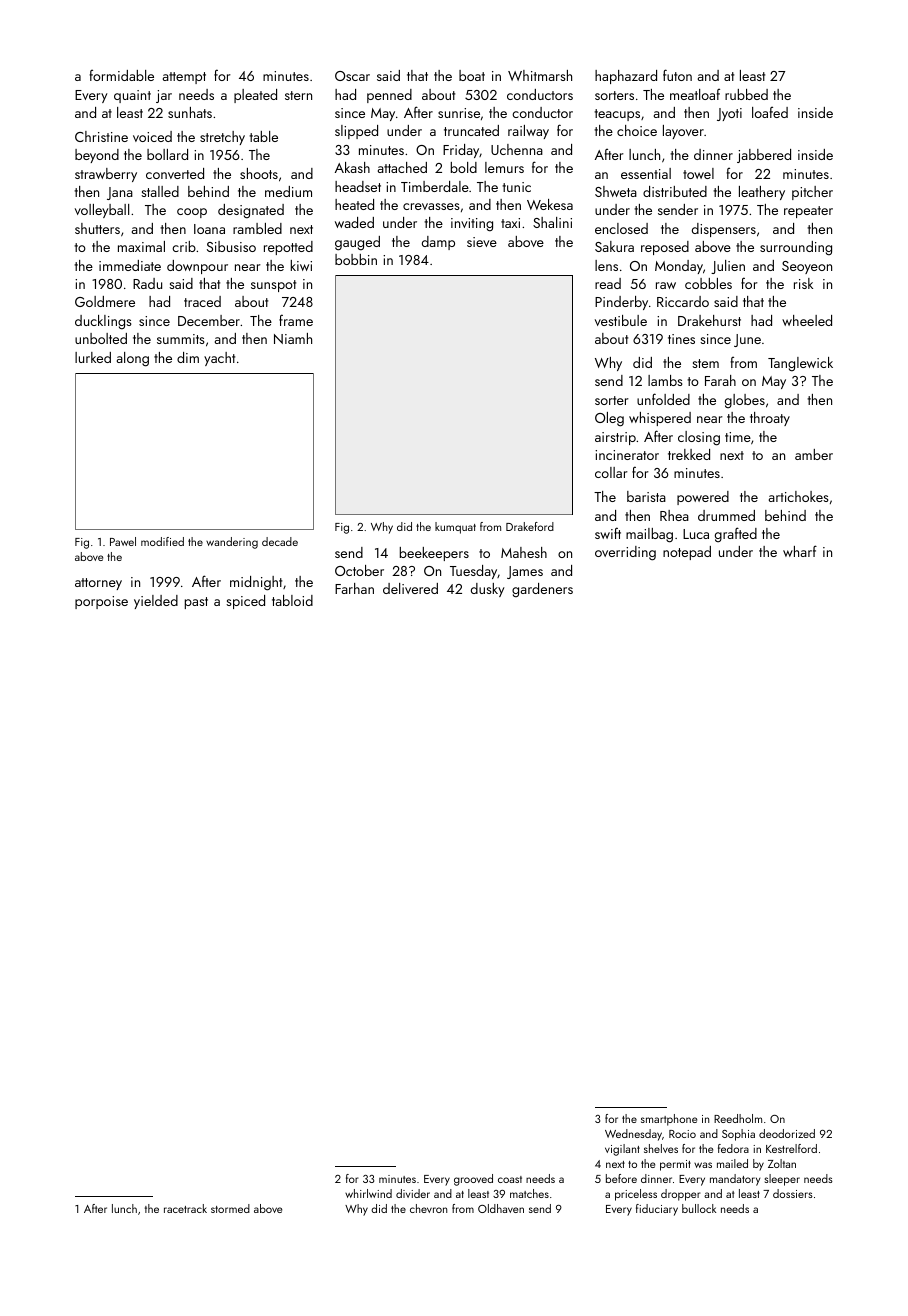 The height and width of the image is (1316, 908). Describe the element at coordinates (185, 1208) in the image. I see `racetrack` at that location.
